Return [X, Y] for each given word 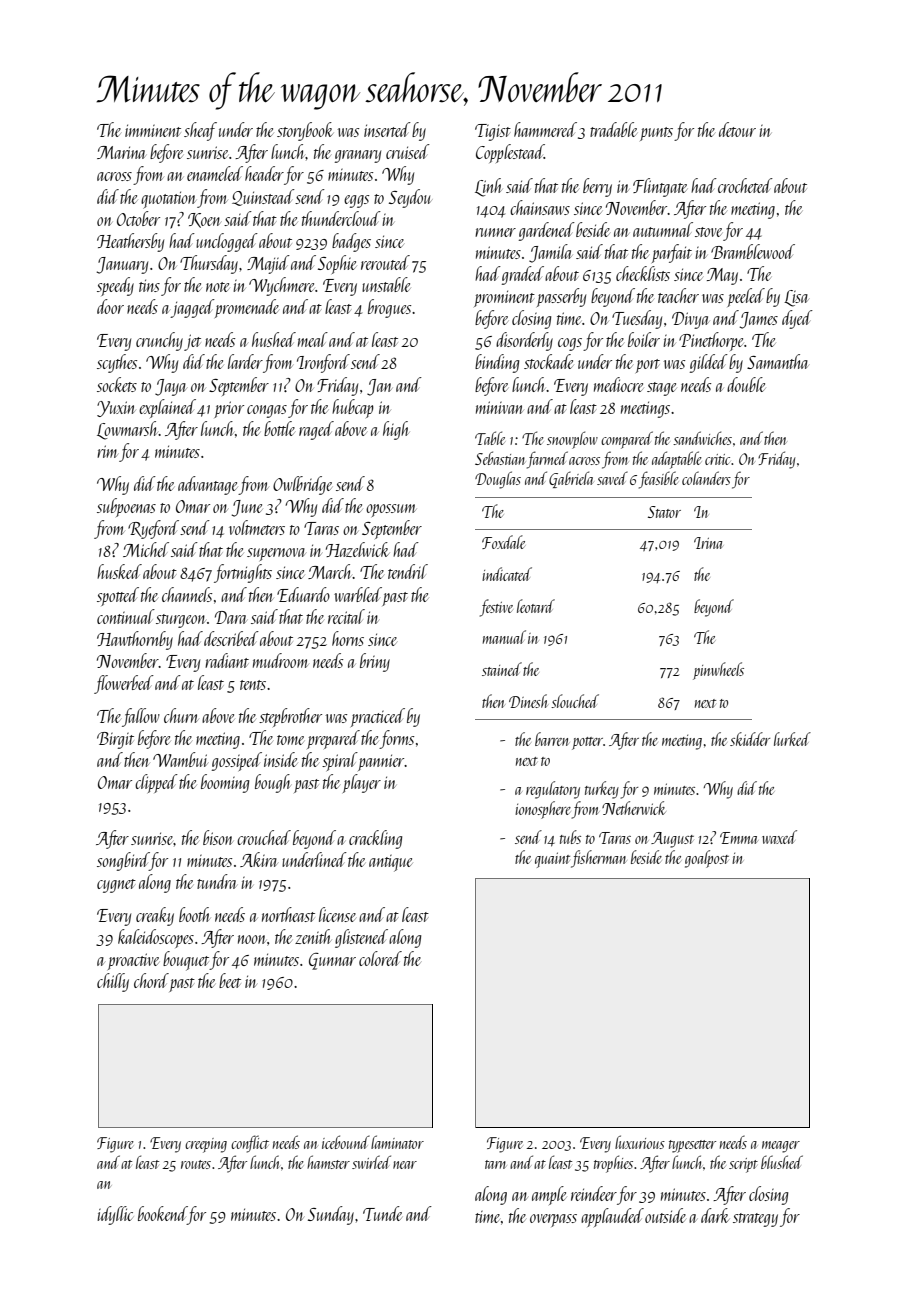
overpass [553, 1220]
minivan [500, 407]
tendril [408, 571]
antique [391, 863]
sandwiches [702, 438]
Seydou [410, 198]
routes [196, 1164]
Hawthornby [135, 640]
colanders [706, 478]
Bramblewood [753, 251]
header [264, 173]
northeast [288, 914]
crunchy [159, 341]
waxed [779, 837]
